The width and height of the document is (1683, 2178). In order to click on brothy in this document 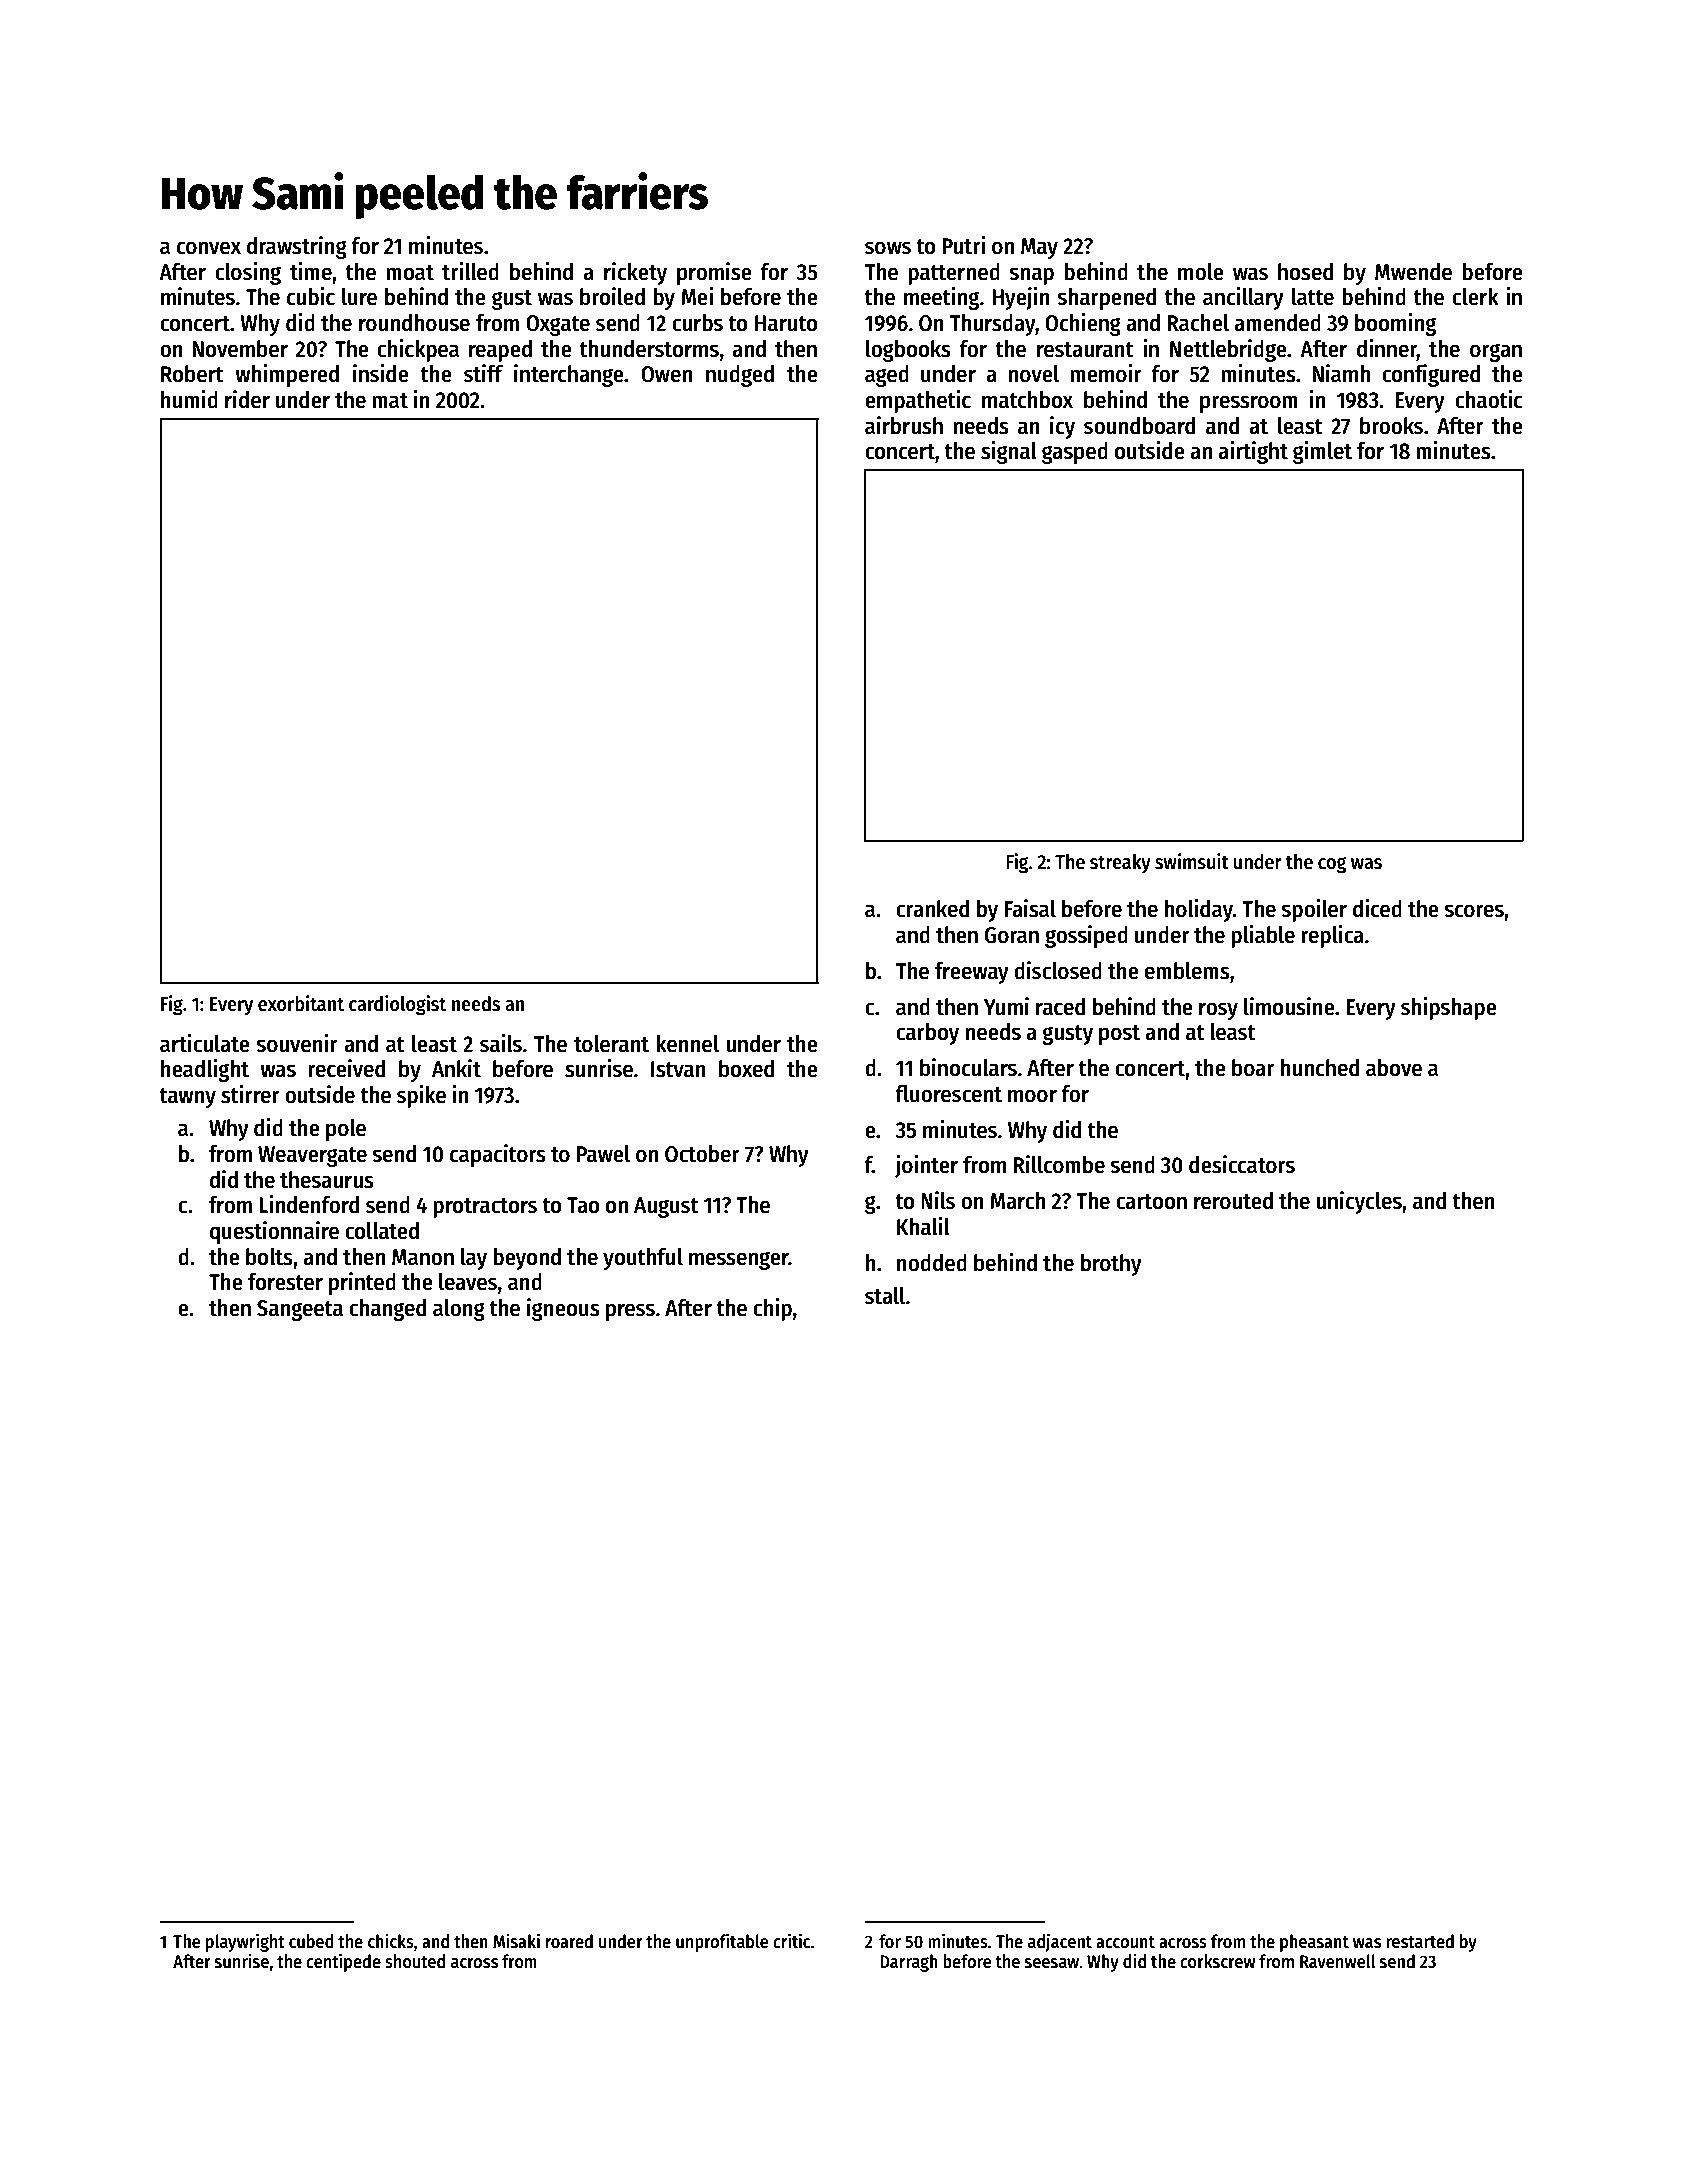, I will do `click(1111, 1265)`.
